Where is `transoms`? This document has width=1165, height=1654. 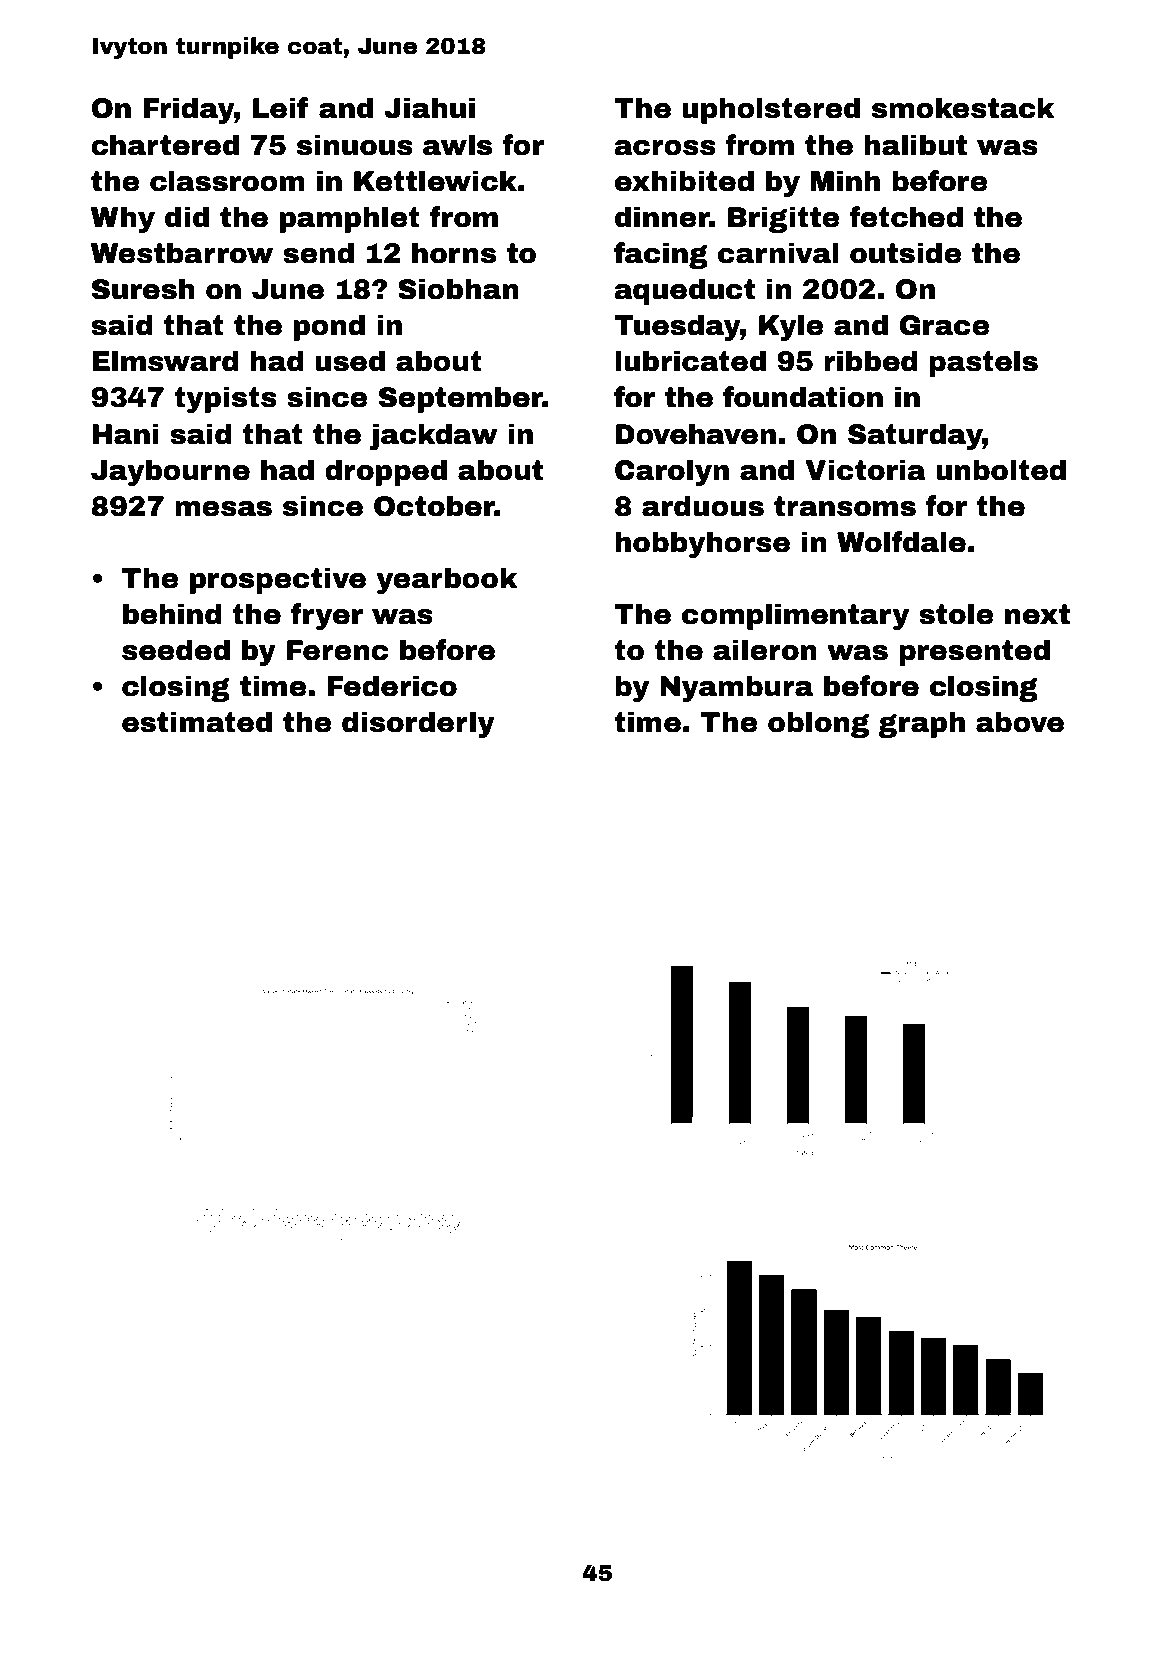 transoms is located at coordinates (845, 506).
